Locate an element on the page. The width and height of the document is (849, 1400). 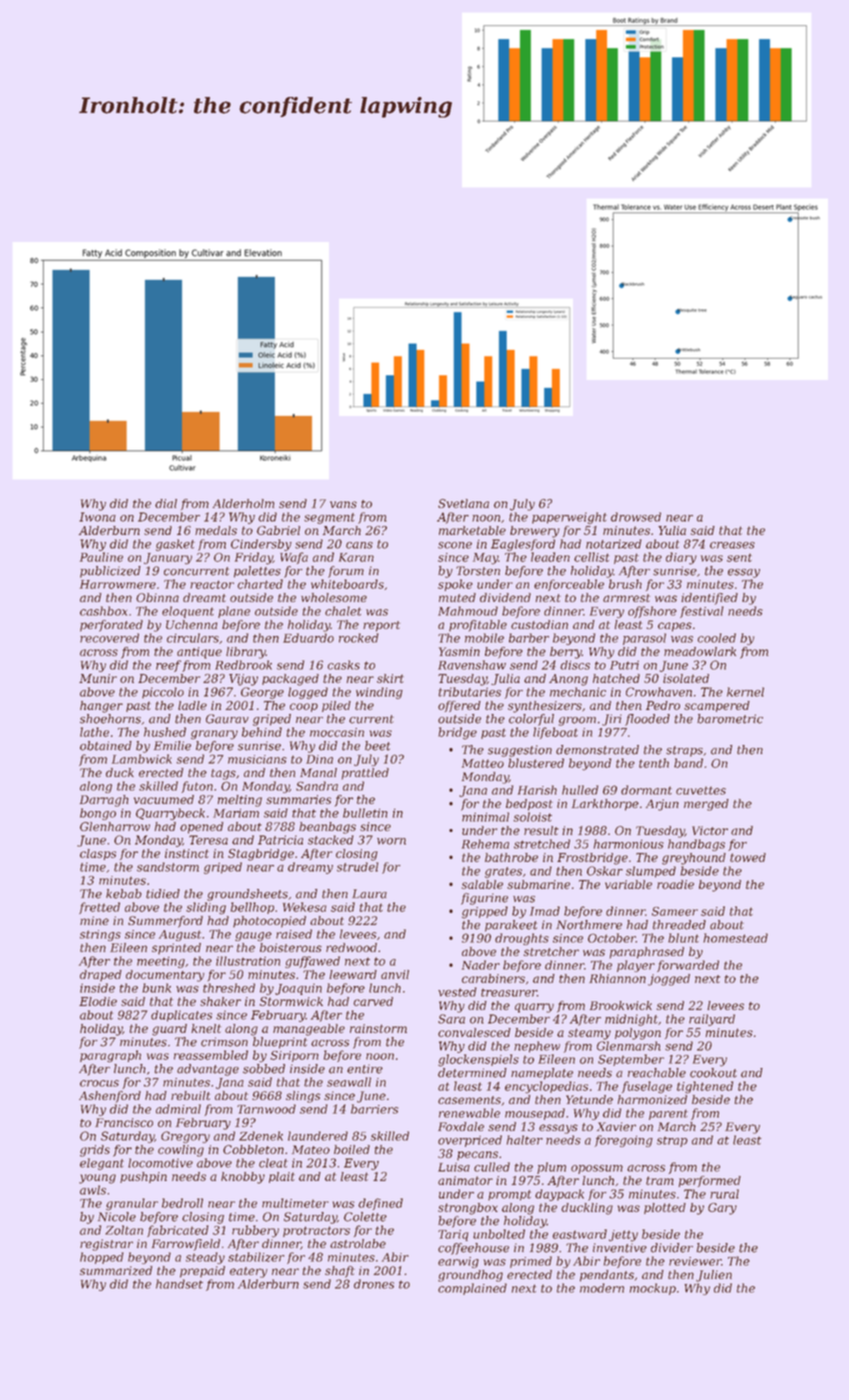
dividend is located at coordinates (505, 597).
